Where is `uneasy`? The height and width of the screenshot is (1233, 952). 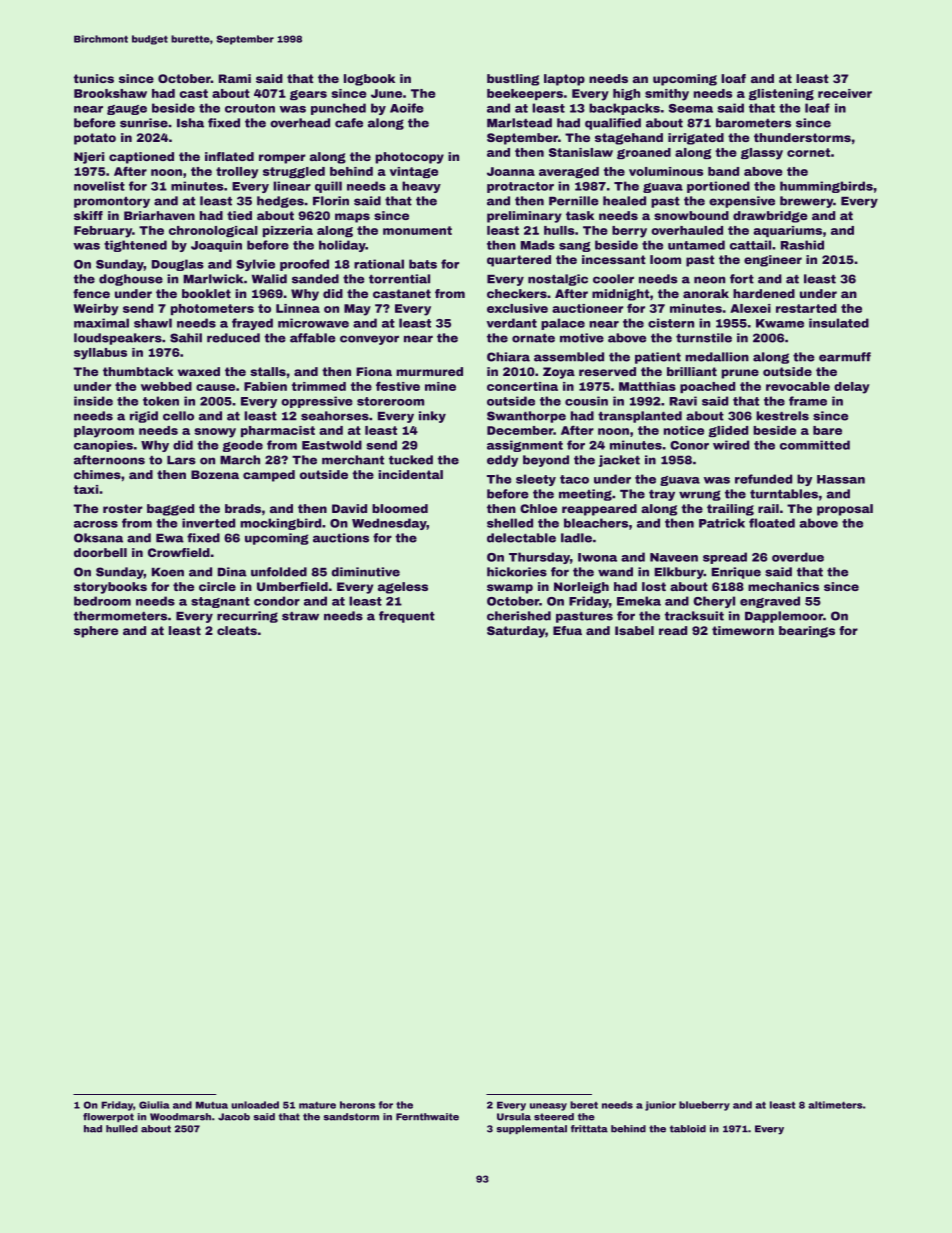 uneasy is located at coordinates (548, 1107).
